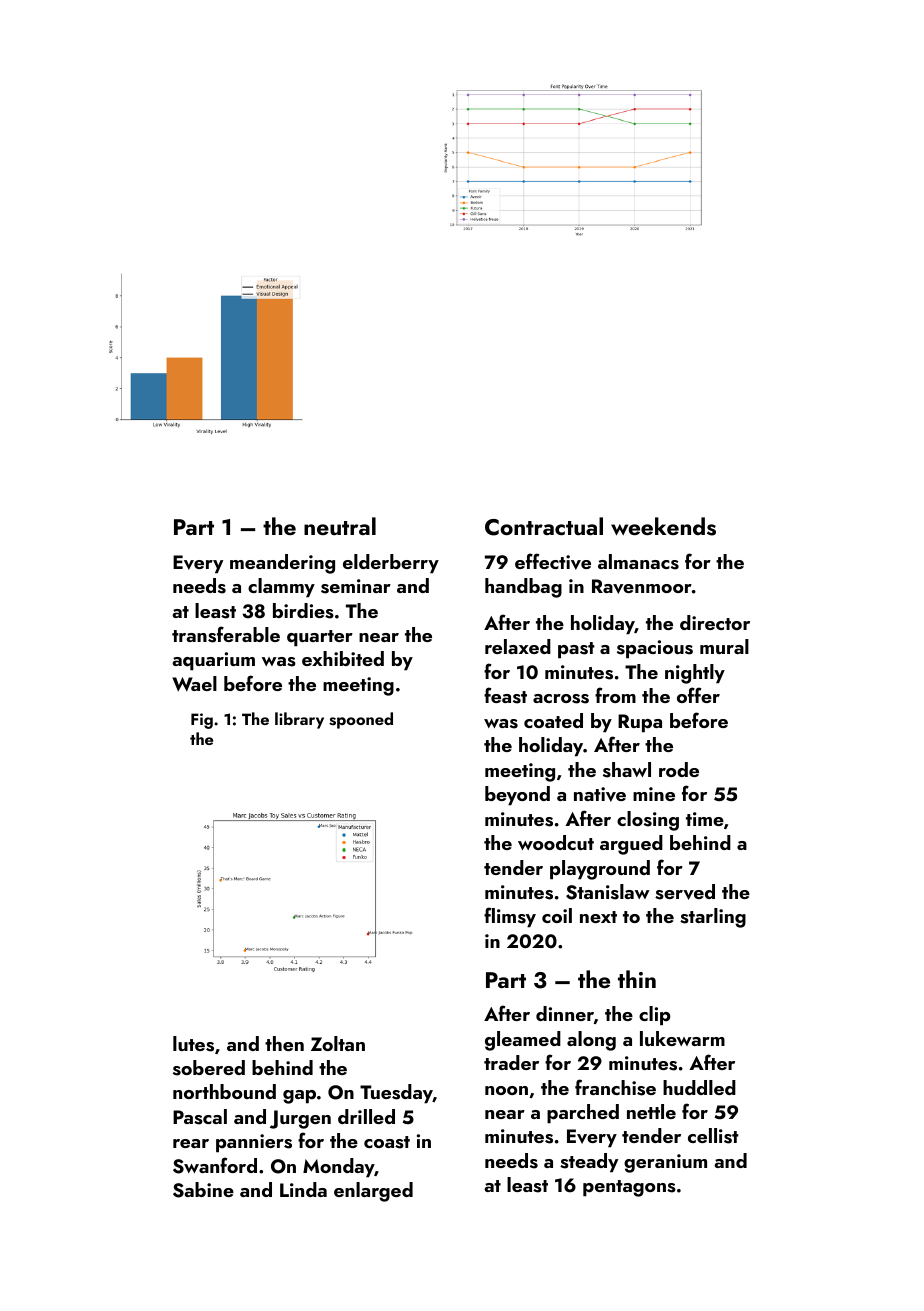  What do you see at coordinates (343, 658) in the screenshot?
I see `exhibited` at bounding box center [343, 658].
